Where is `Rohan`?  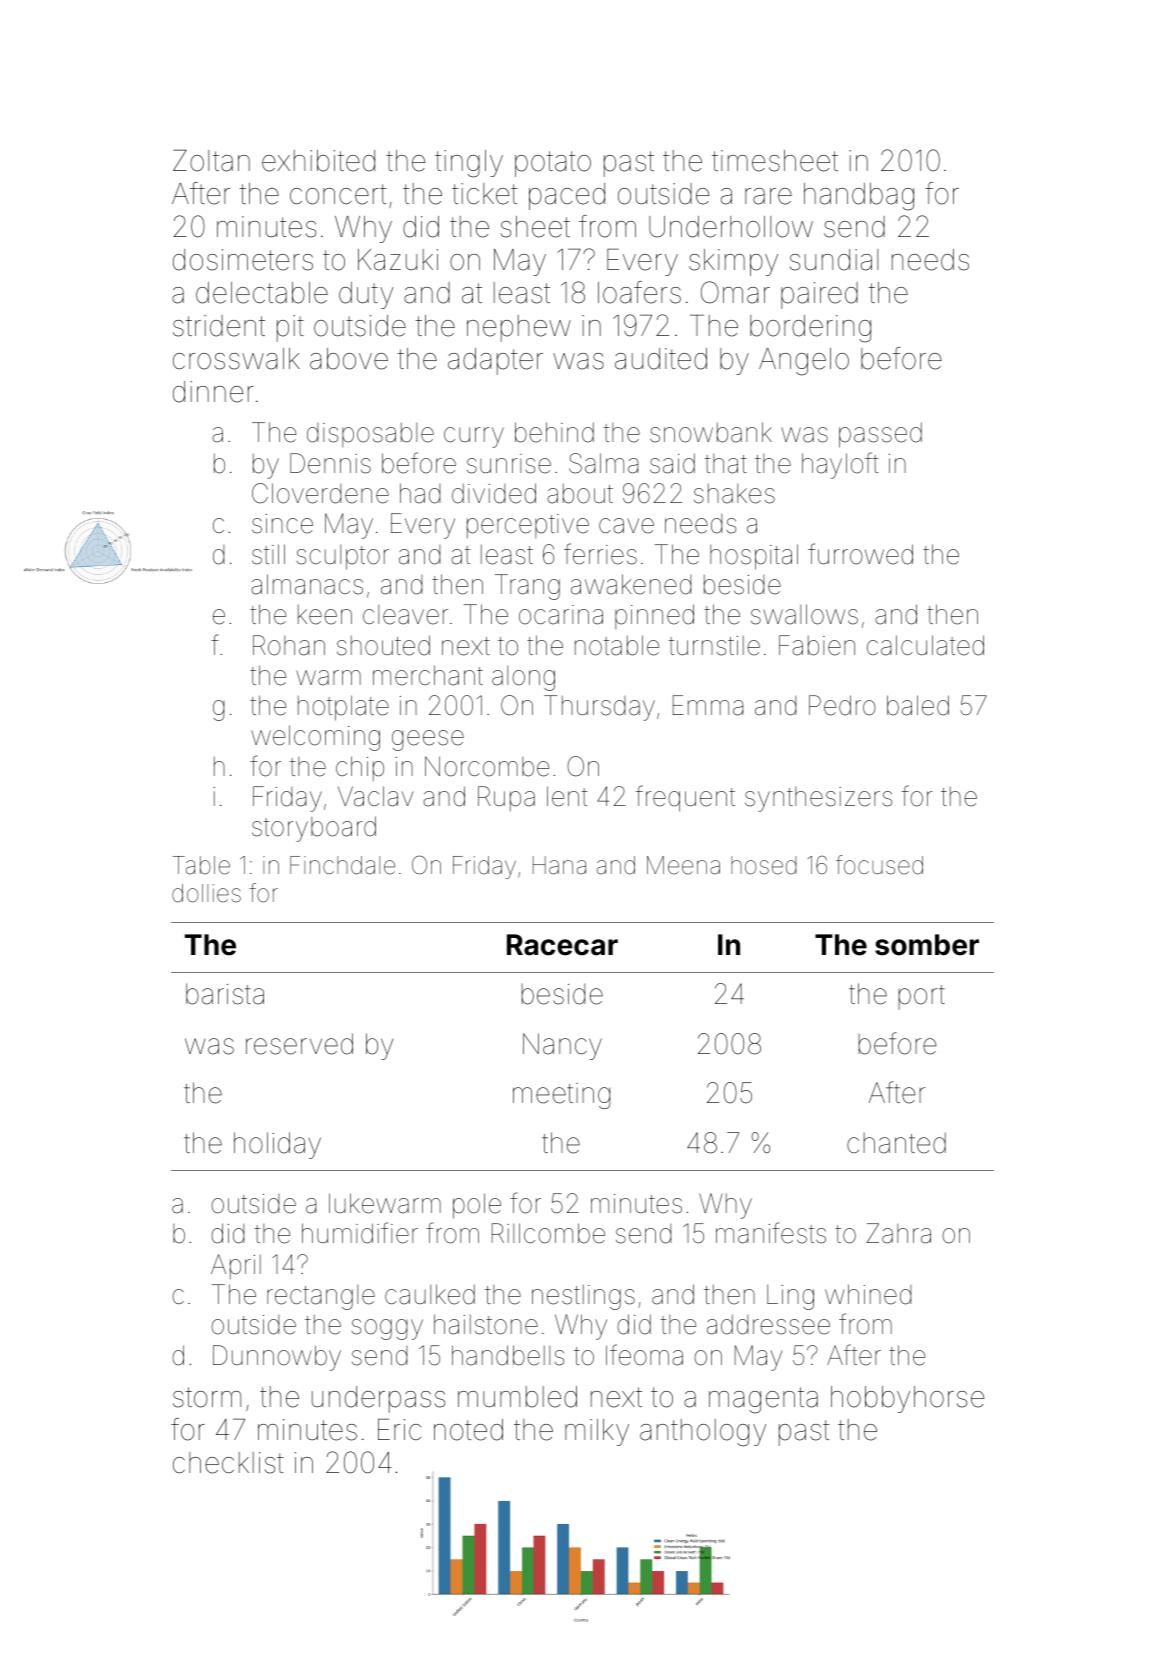 Rohan is located at coordinates (289, 645).
